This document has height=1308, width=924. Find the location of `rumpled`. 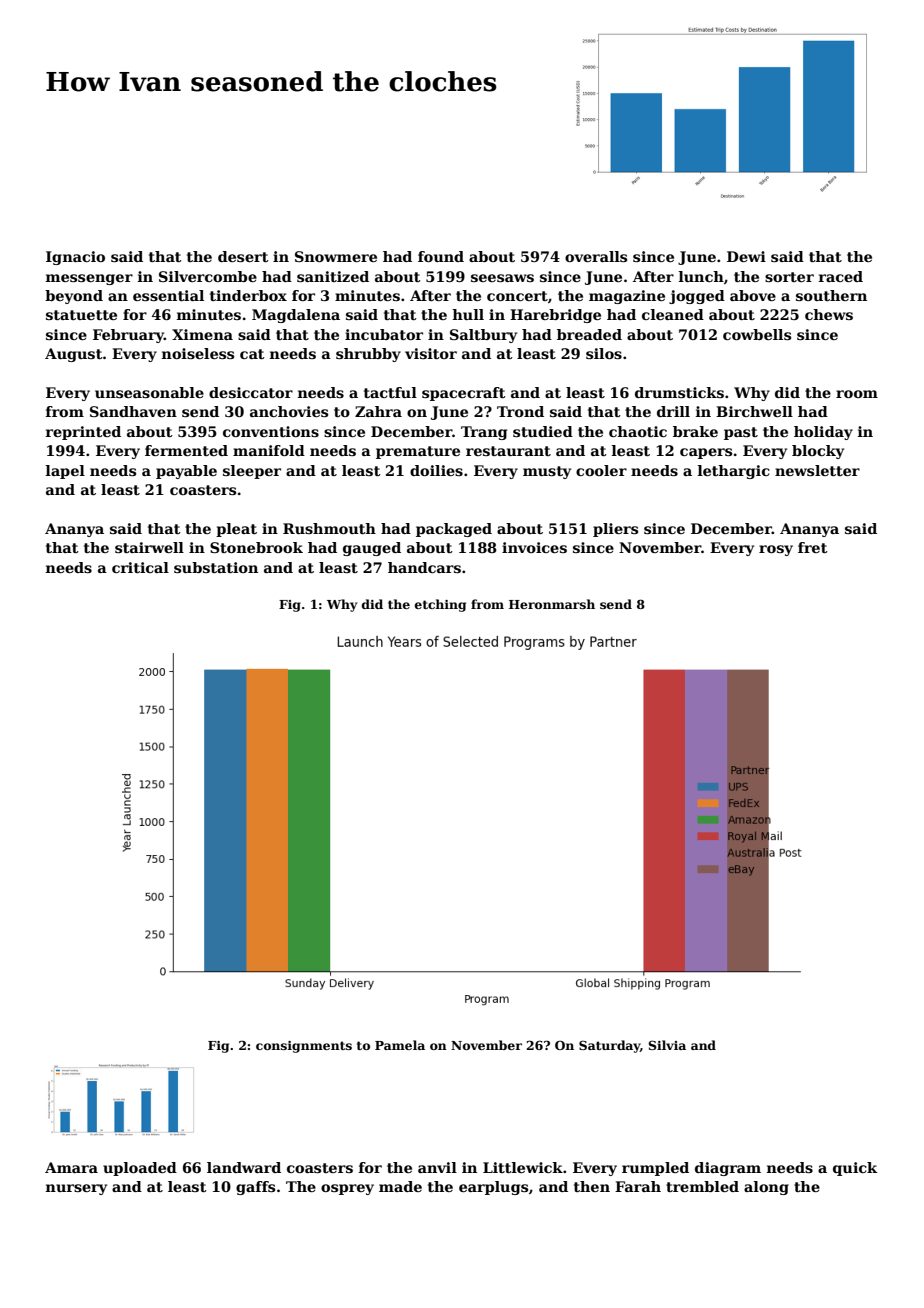

rumpled is located at coordinates (655, 1169).
